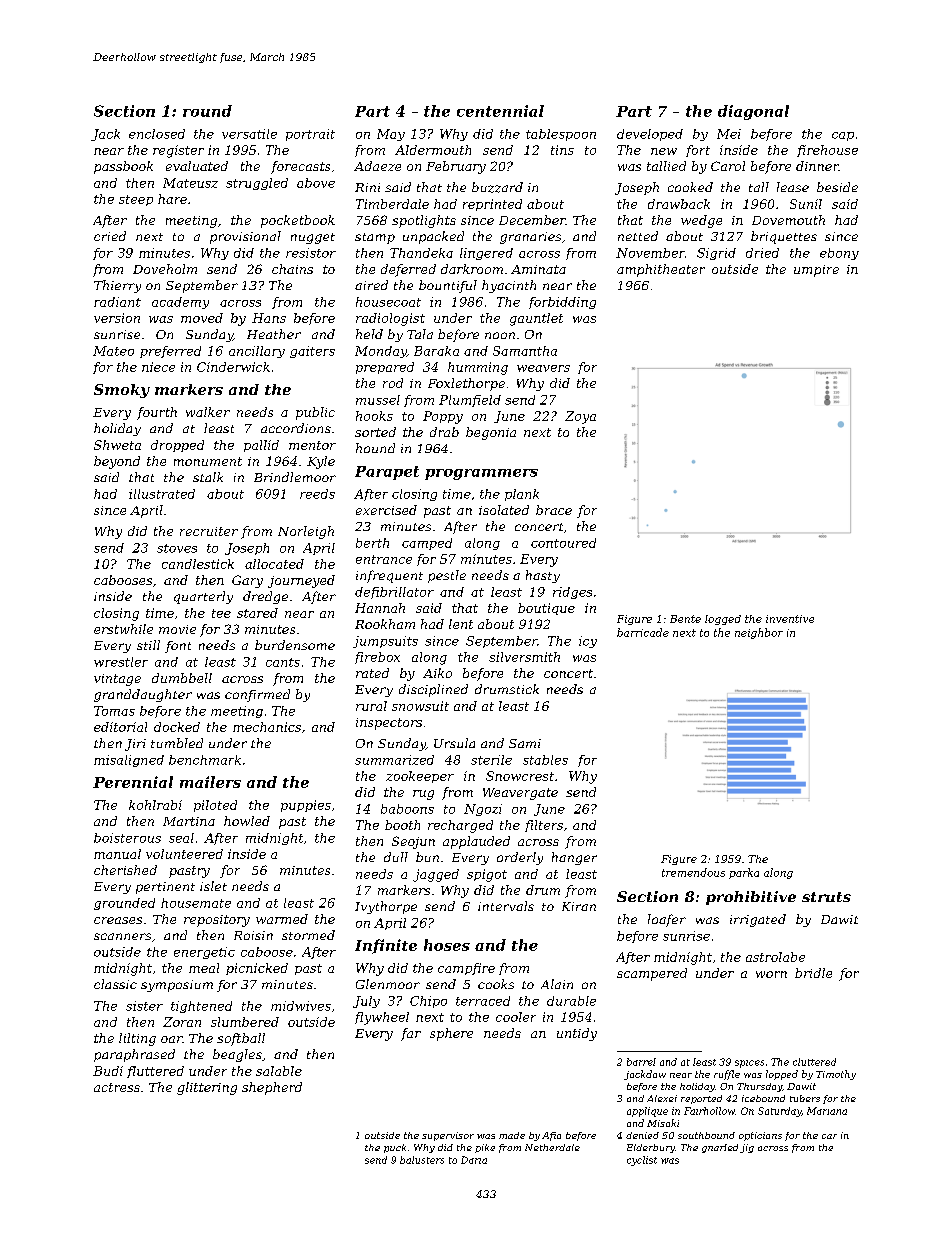  I want to click on glittering, so click(207, 1088).
